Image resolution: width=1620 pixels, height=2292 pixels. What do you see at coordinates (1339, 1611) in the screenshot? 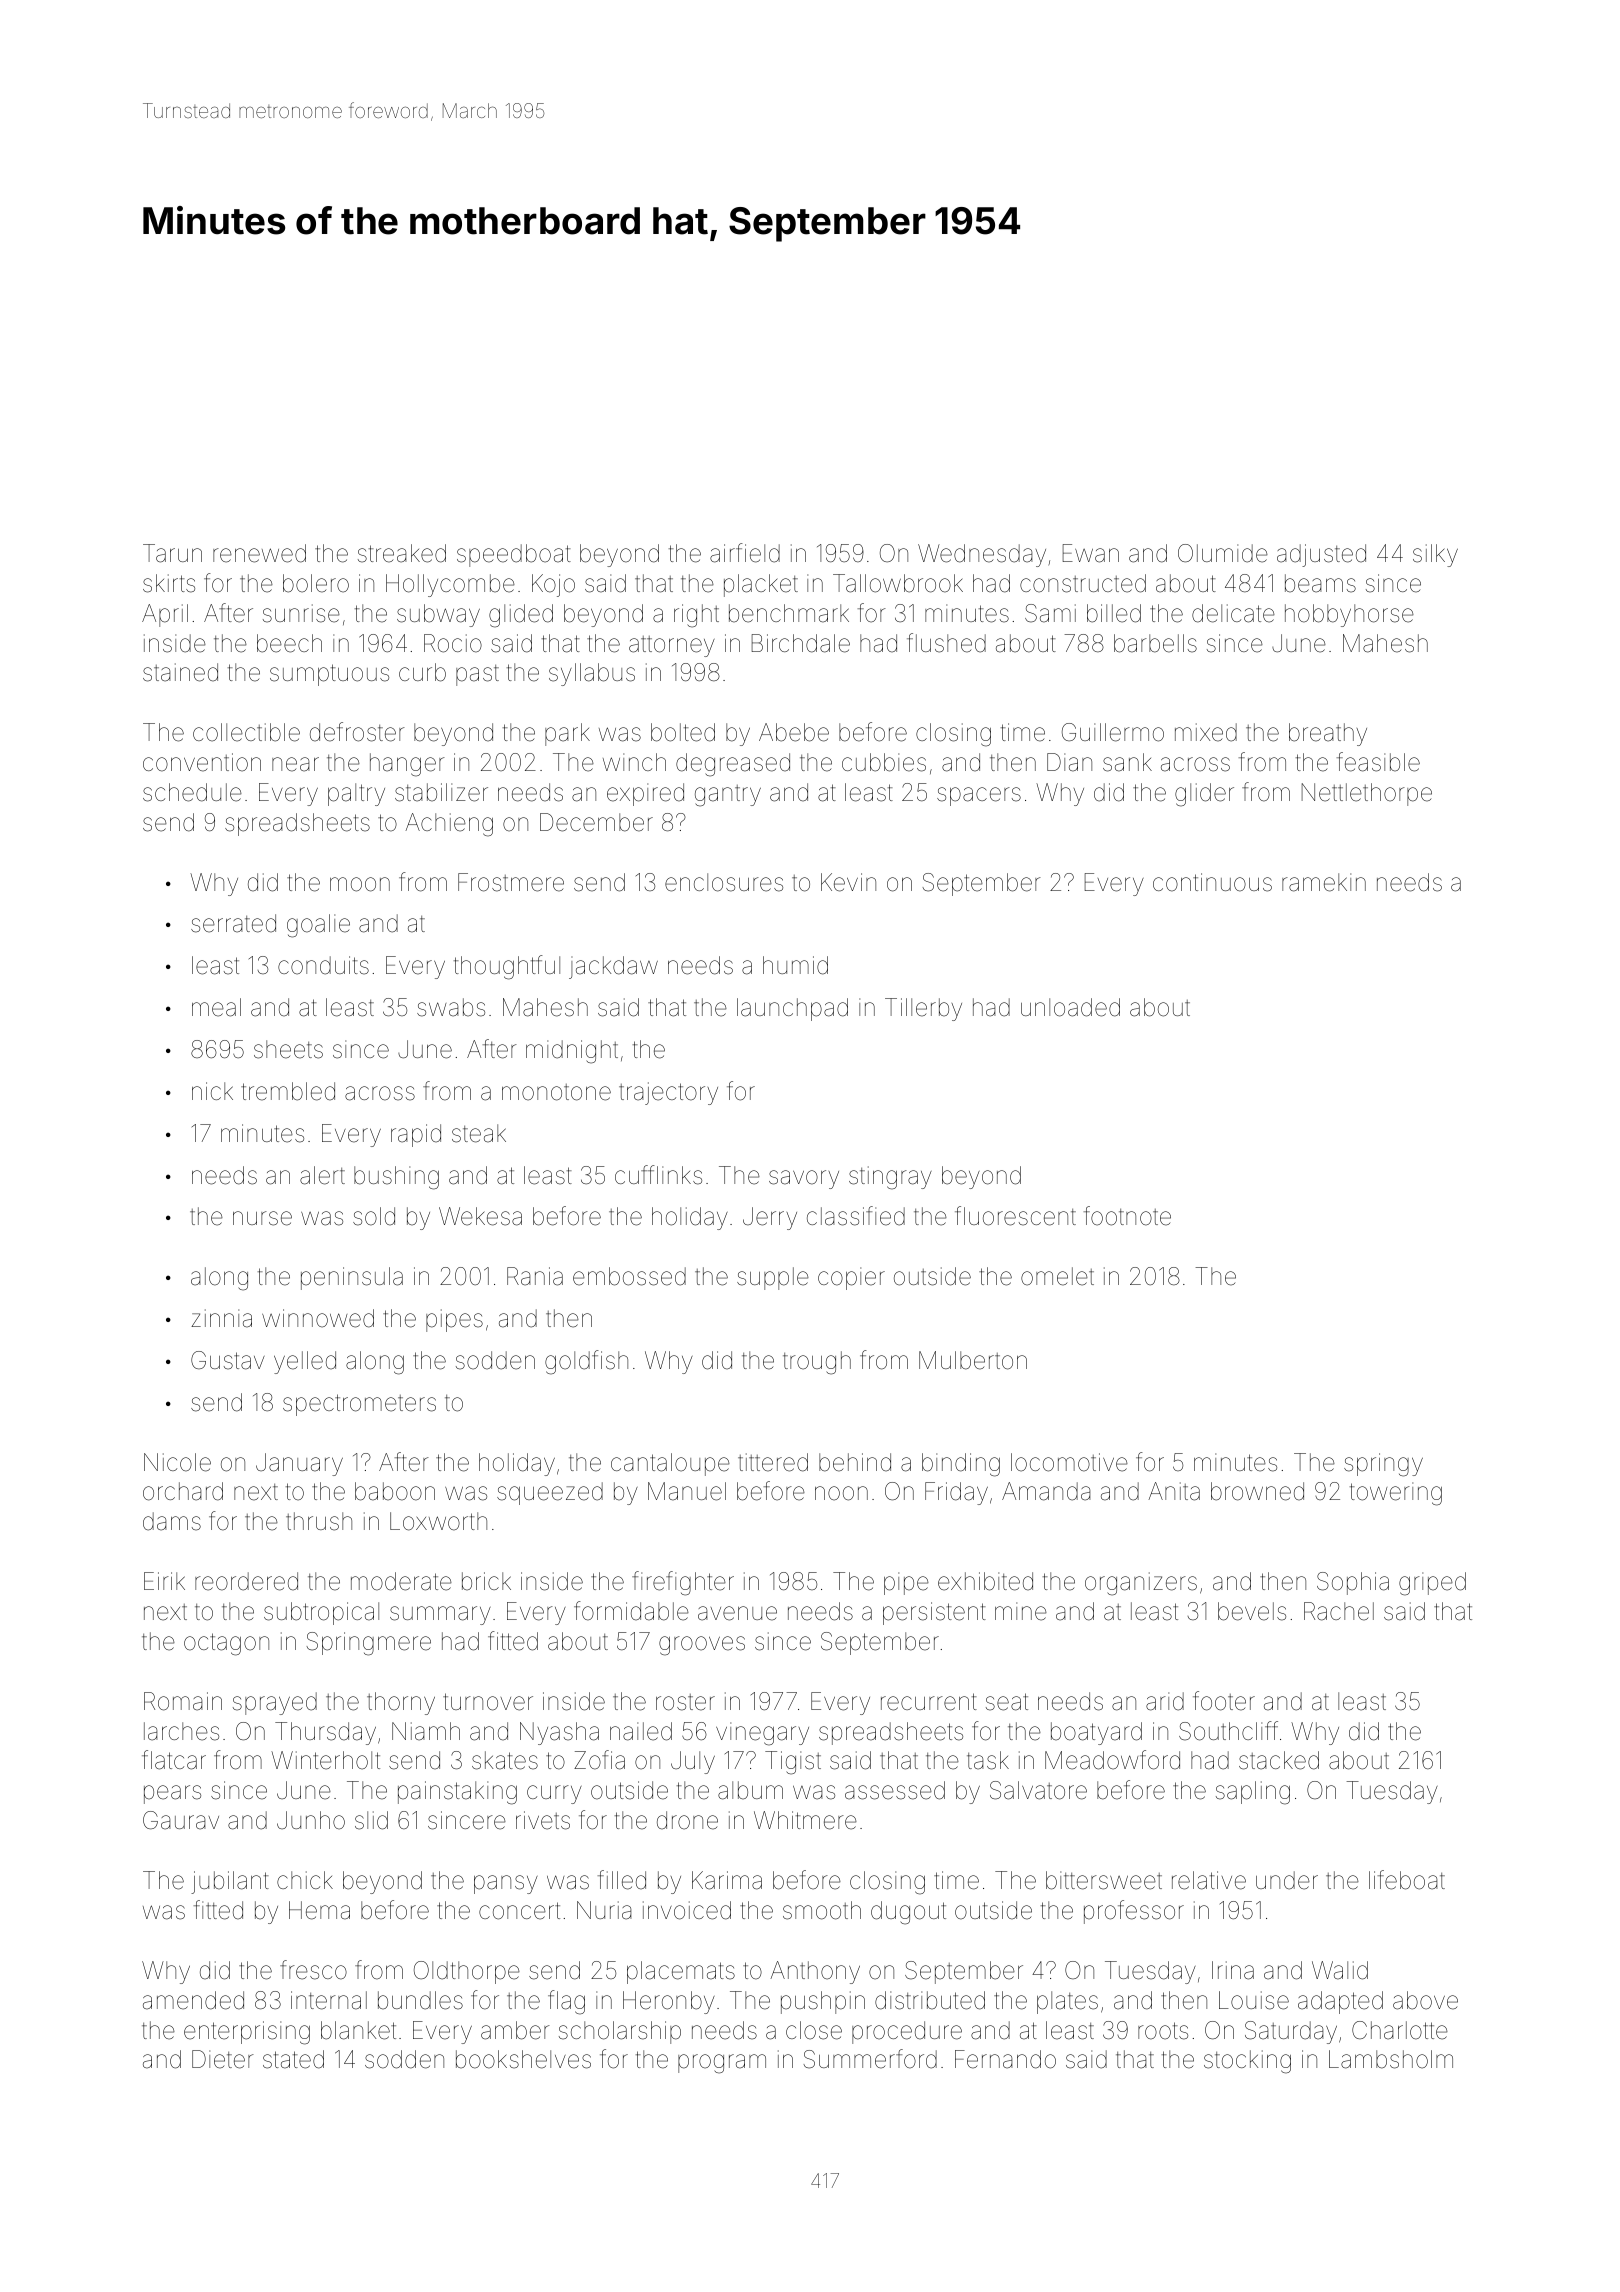
I see `Rachel` at bounding box center [1339, 1611].
